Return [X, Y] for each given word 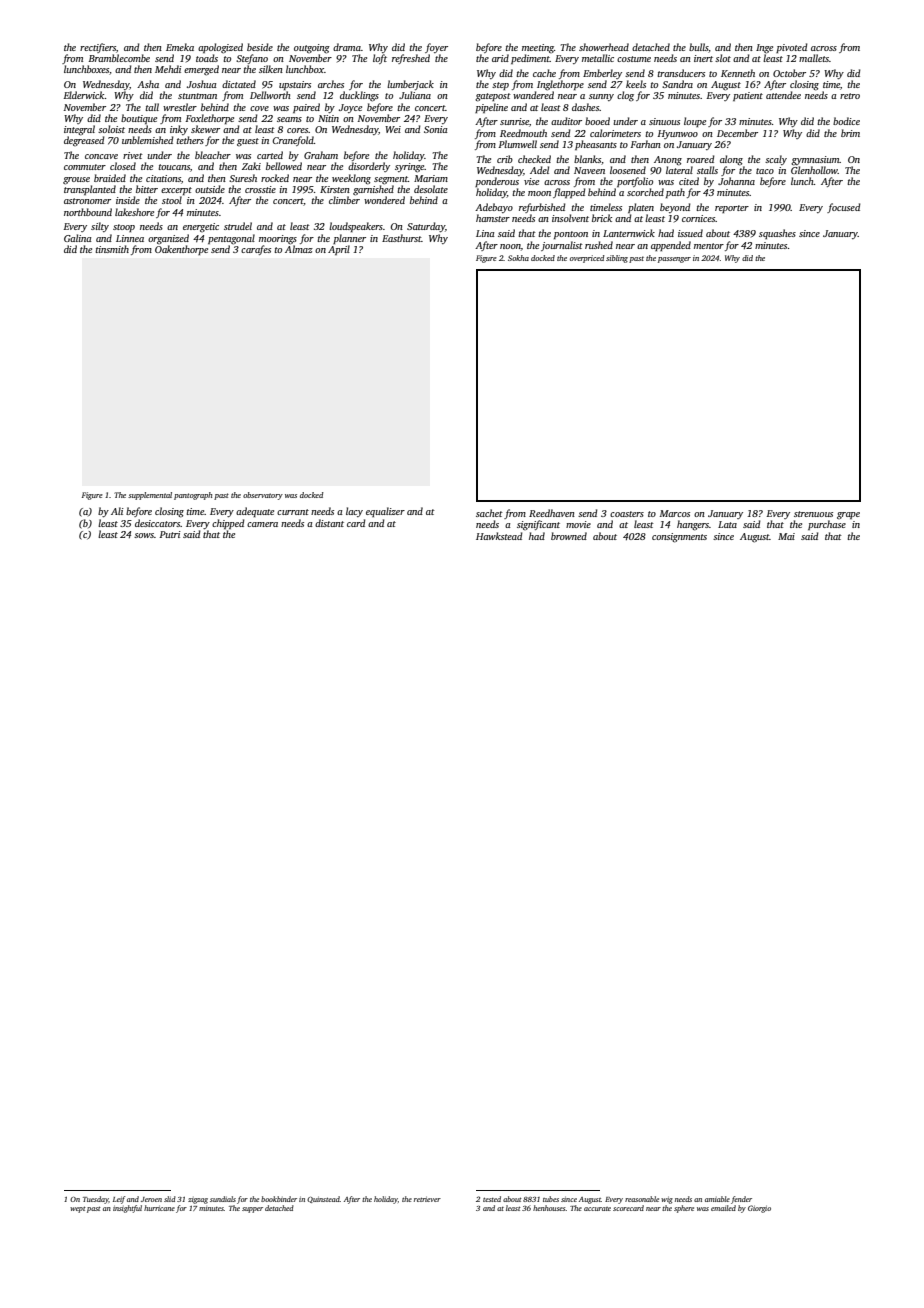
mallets [814, 58]
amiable [717, 1199]
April [339, 250]
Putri [170, 534]
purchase [827, 525]
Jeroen [151, 1199]
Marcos [675, 513]
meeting [538, 48]
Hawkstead [499, 536]
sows [144, 535]
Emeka [180, 47]
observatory [263, 496]
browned [569, 536]
